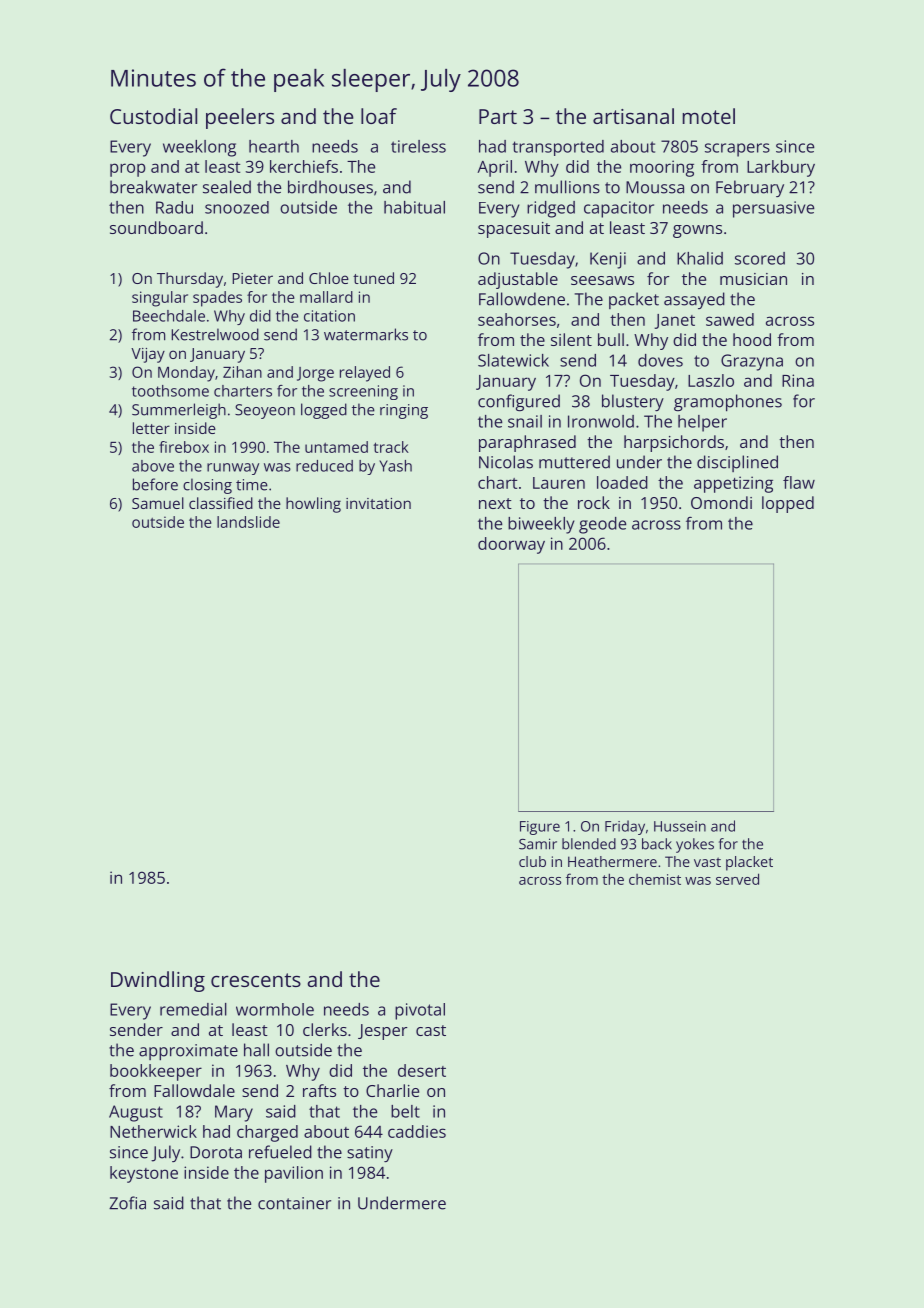 The height and width of the image is (1308, 924). Describe the element at coordinates (709, 116) in the image. I see `motel` at that location.
